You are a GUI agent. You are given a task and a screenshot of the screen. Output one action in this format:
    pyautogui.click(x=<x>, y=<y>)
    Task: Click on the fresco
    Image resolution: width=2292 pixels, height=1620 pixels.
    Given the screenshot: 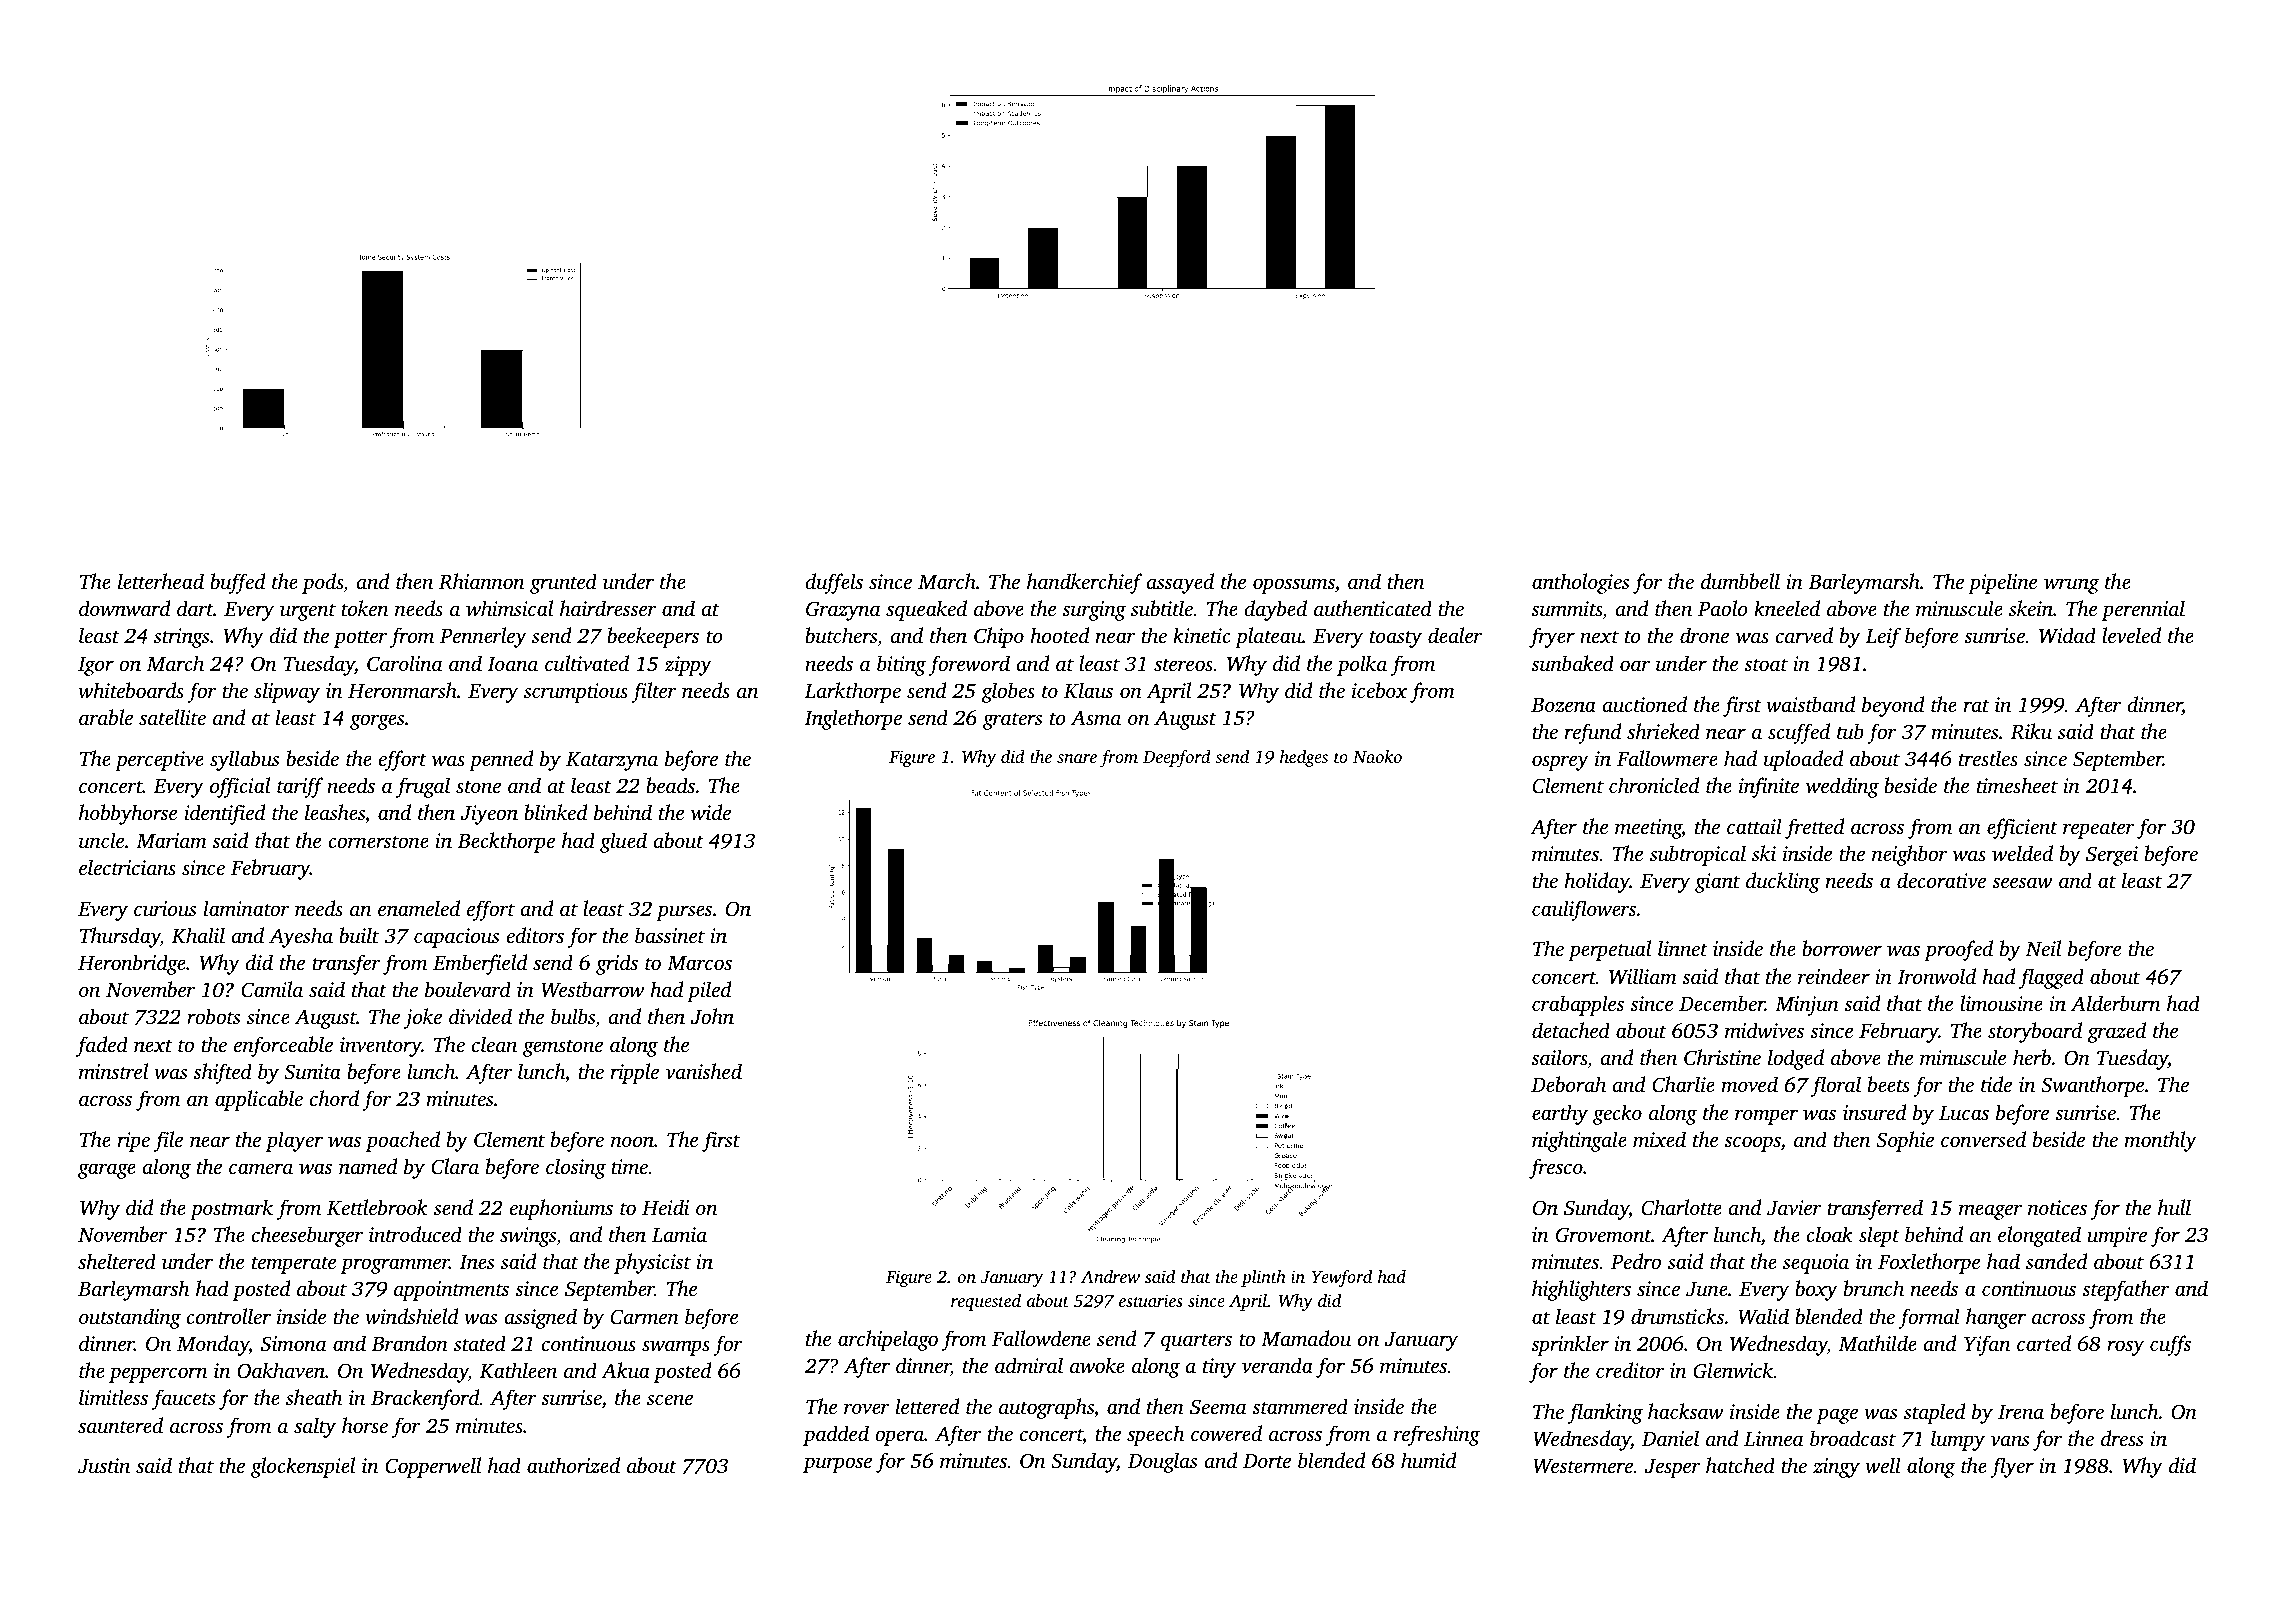 What is the action you would take?
    pyautogui.click(x=1556, y=1168)
